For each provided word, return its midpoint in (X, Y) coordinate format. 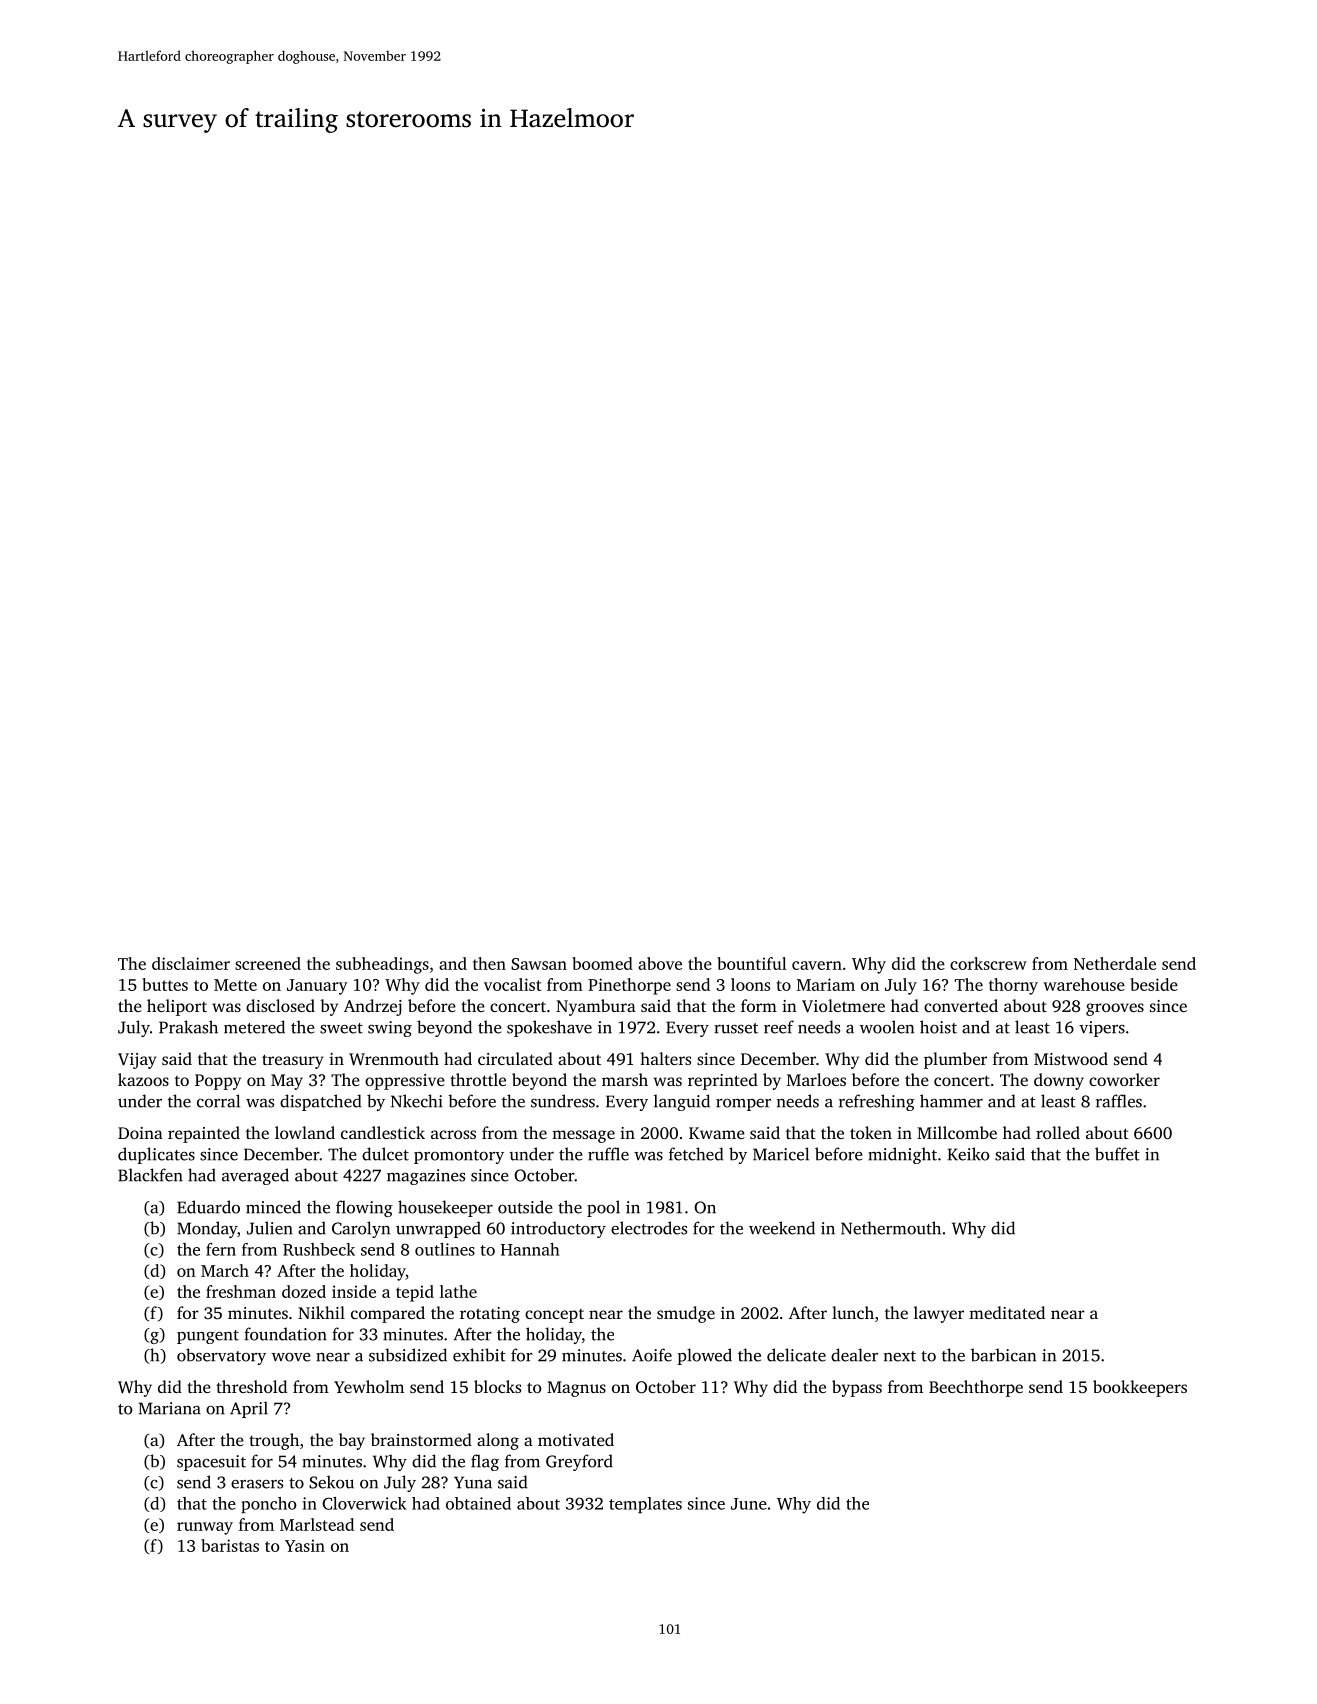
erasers (257, 1484)
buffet (1117, 1154)
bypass (857, 1388)
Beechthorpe (976, 1388)
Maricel (781, 1154)
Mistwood (1071, 1058)
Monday (207, 1229)
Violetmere (843, 1006)
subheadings (382, 965)
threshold (251, 1386)
